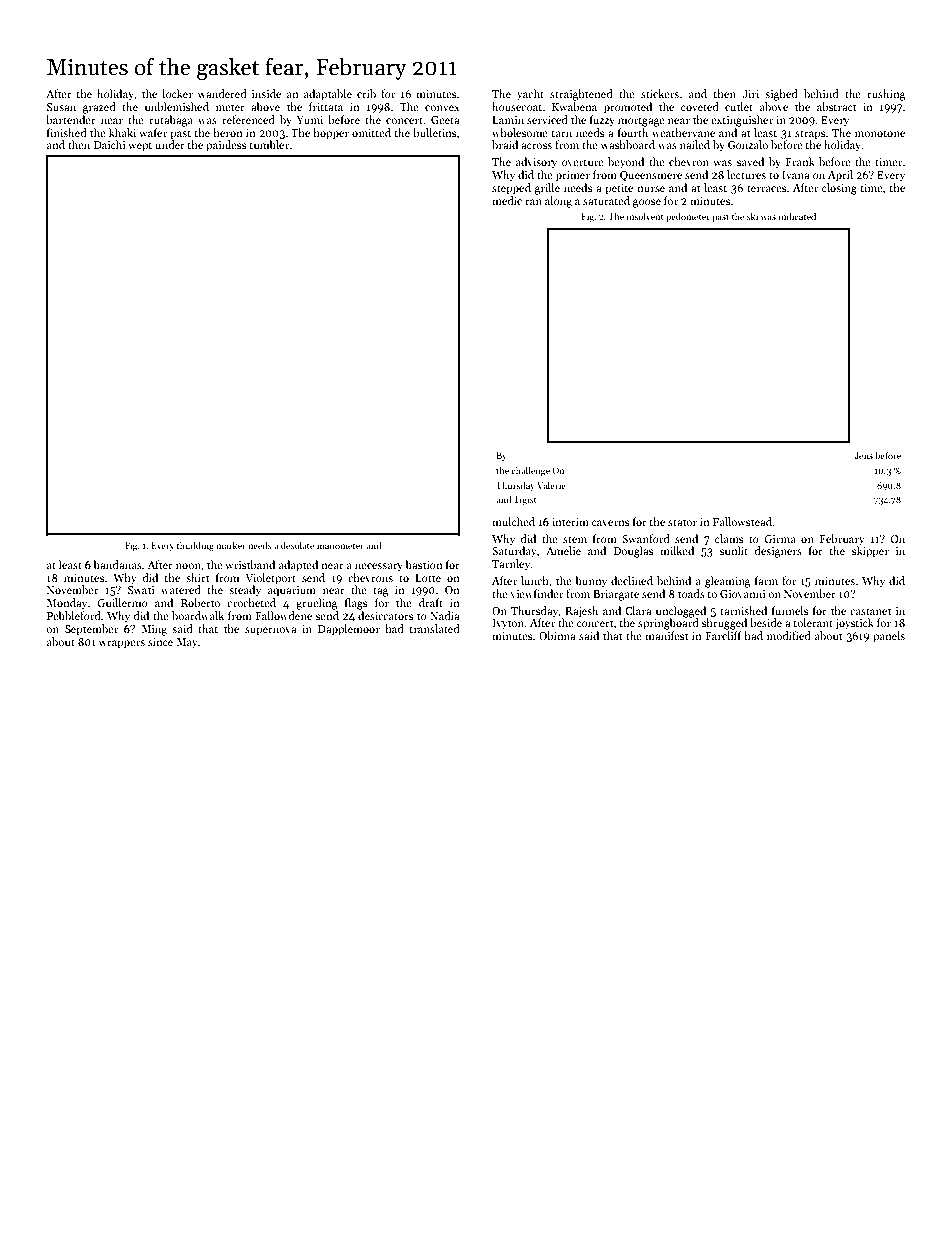  Describe the element at coordinates (195, 546) in the document. I see `thudding` at that location.
